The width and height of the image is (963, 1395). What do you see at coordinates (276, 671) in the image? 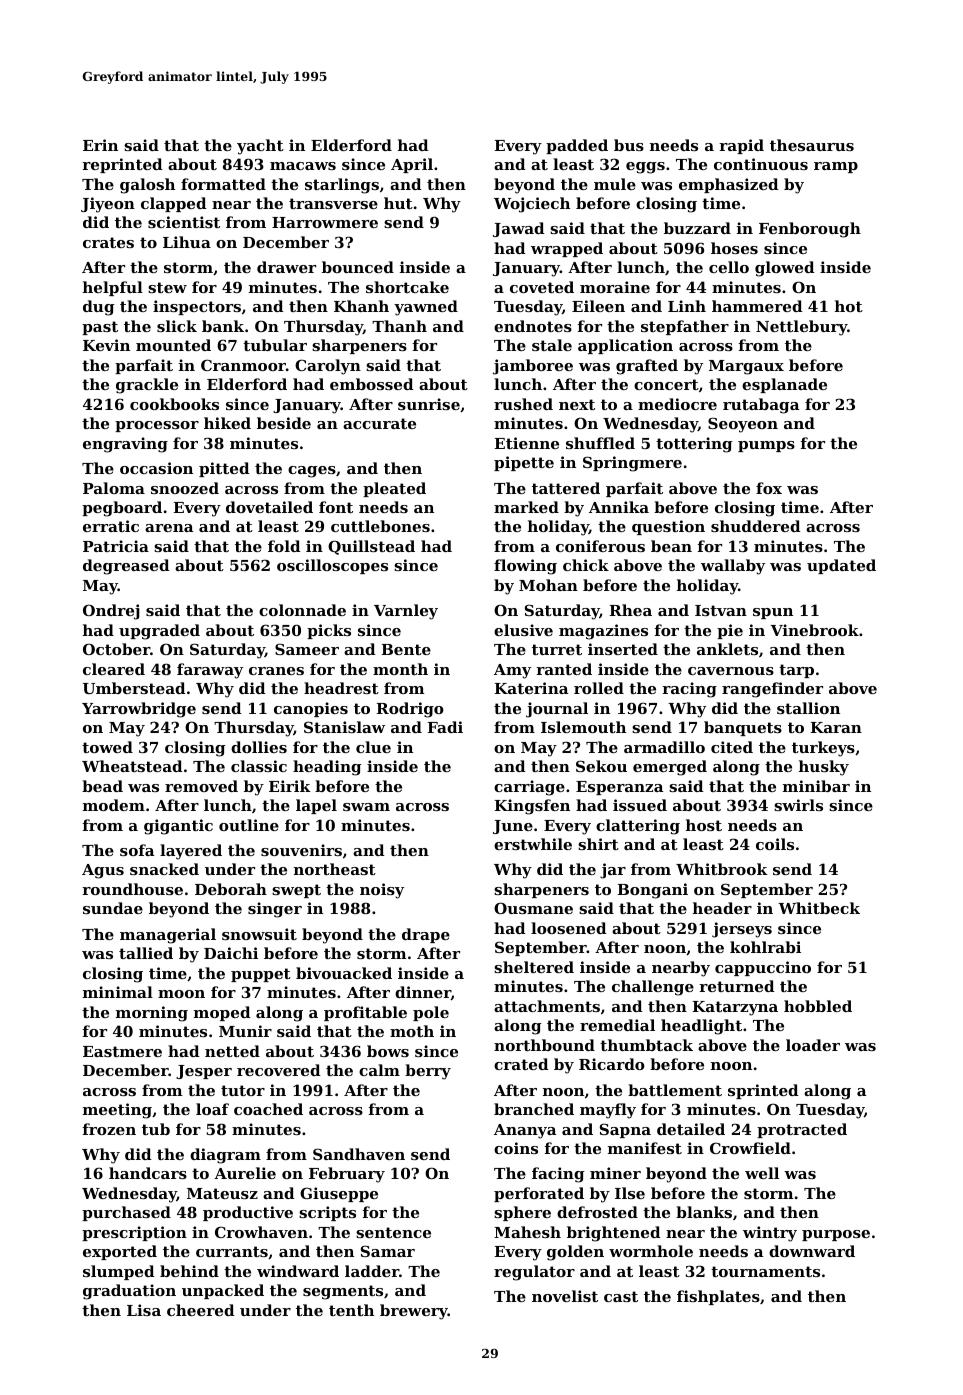
I see `cranes` at bounding box center [276, 671].
